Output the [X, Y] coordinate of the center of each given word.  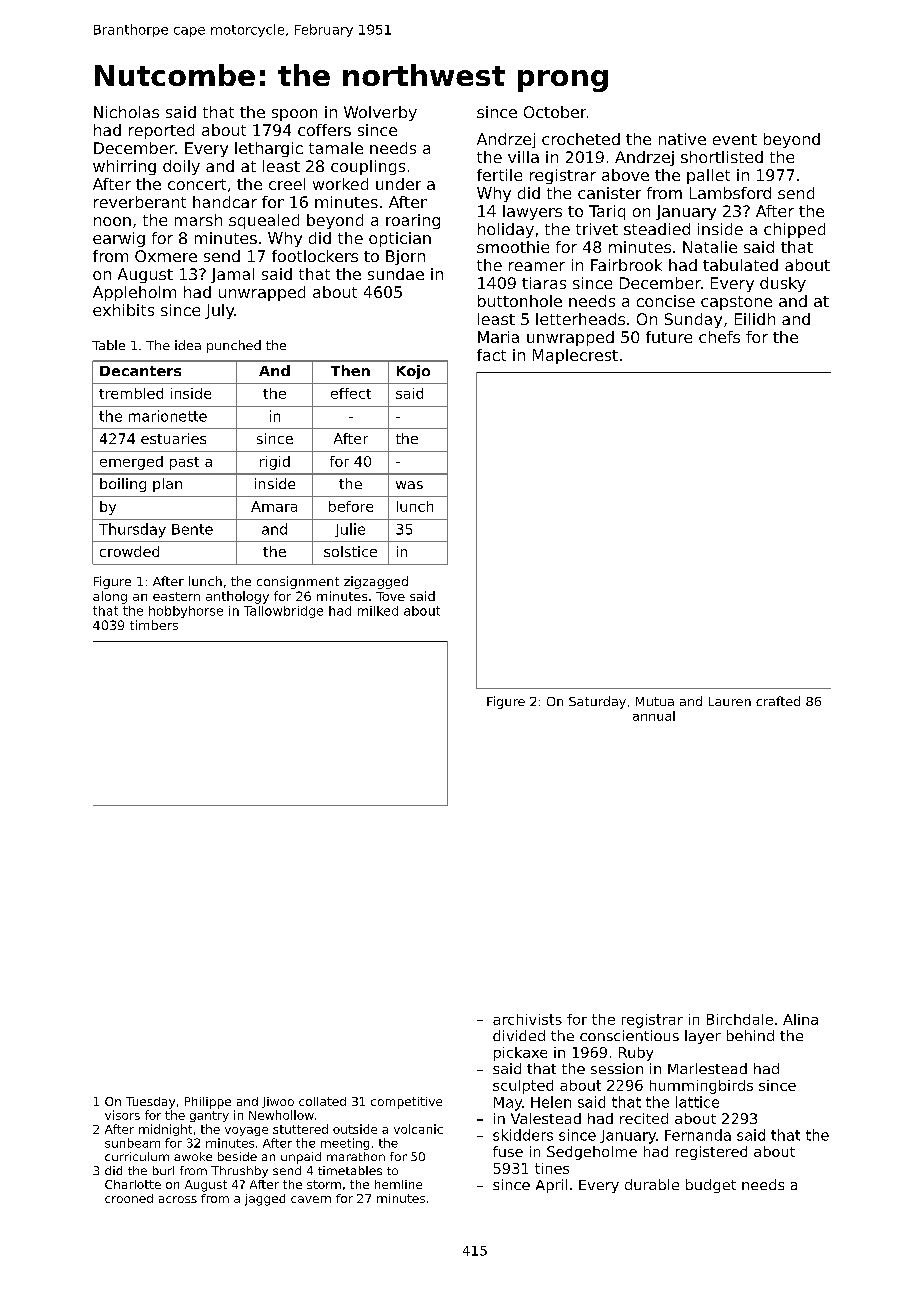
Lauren [730, 701]
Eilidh [755, 319]
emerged [131, 463]
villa [523, 157]
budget [711, 1186]
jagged [265, 1200]
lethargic [269, 149]
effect [351, 393]
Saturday [597, 702]
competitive [406, 1103]
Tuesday [150, 1103]
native [682, 139]
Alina [800, 1019]
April [551, 1186]
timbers [154, 625]
